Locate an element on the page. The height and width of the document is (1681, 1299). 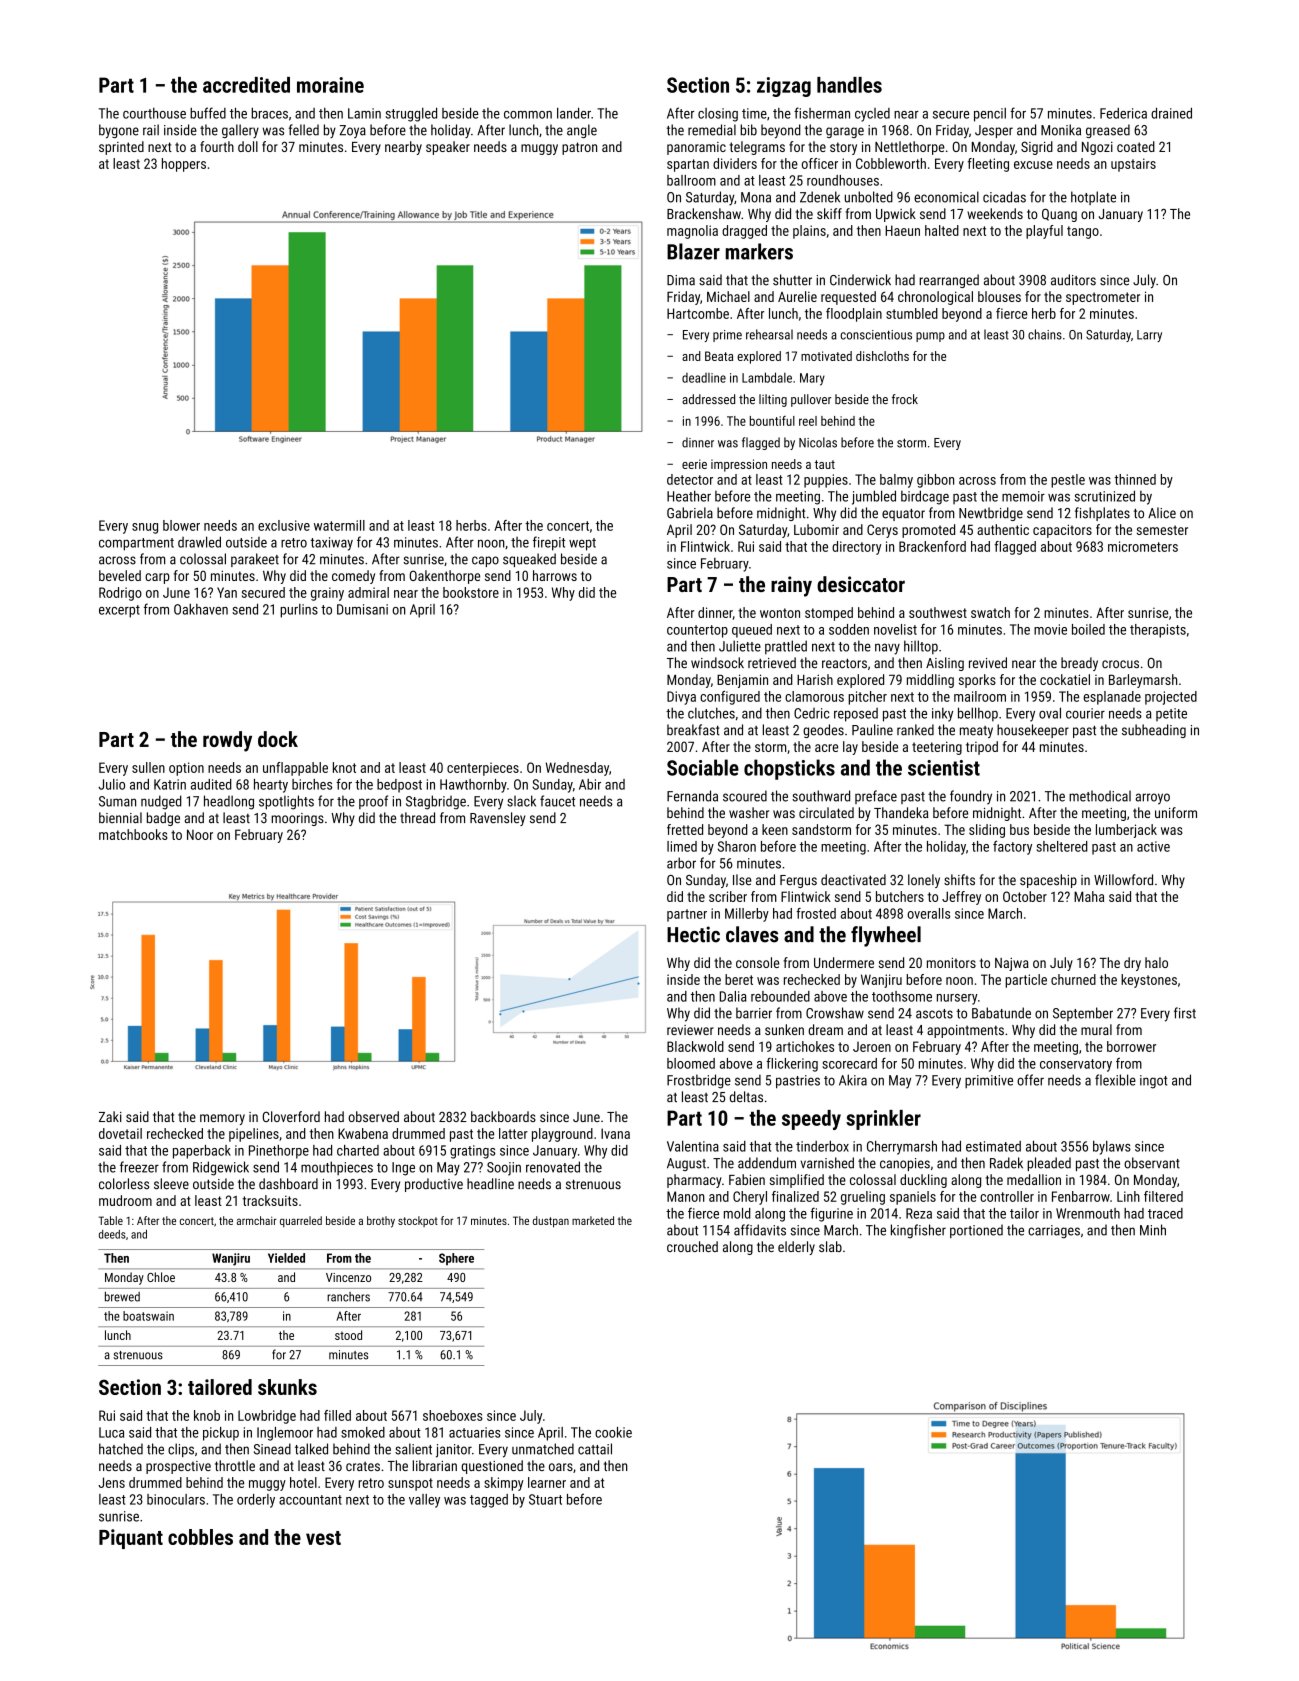
Noor is located at coordinates (200, 834).
